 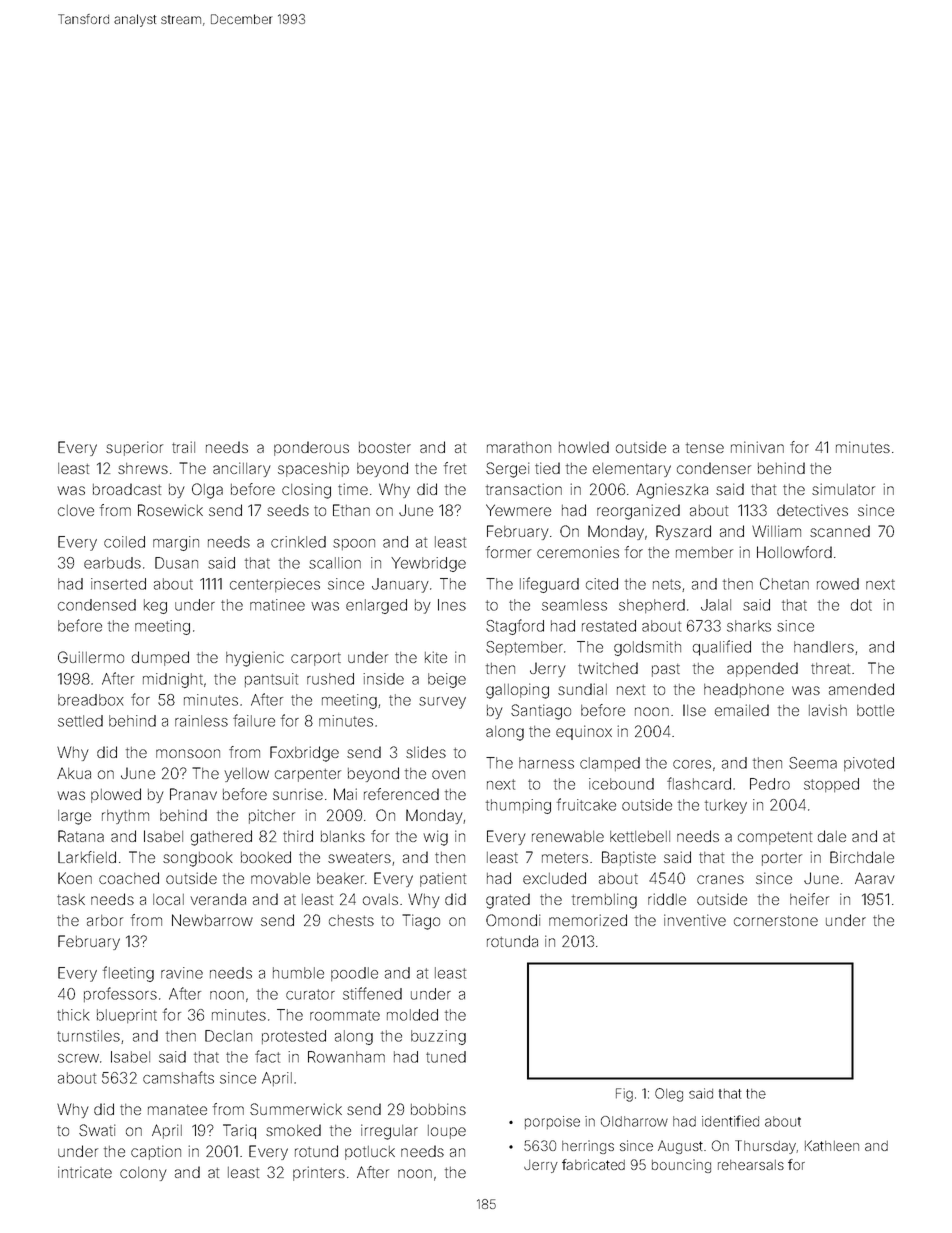 What do you see at coordinates (125, 817) in the screenshot?
I see `rhythm` at bounding box center [125, 817].
